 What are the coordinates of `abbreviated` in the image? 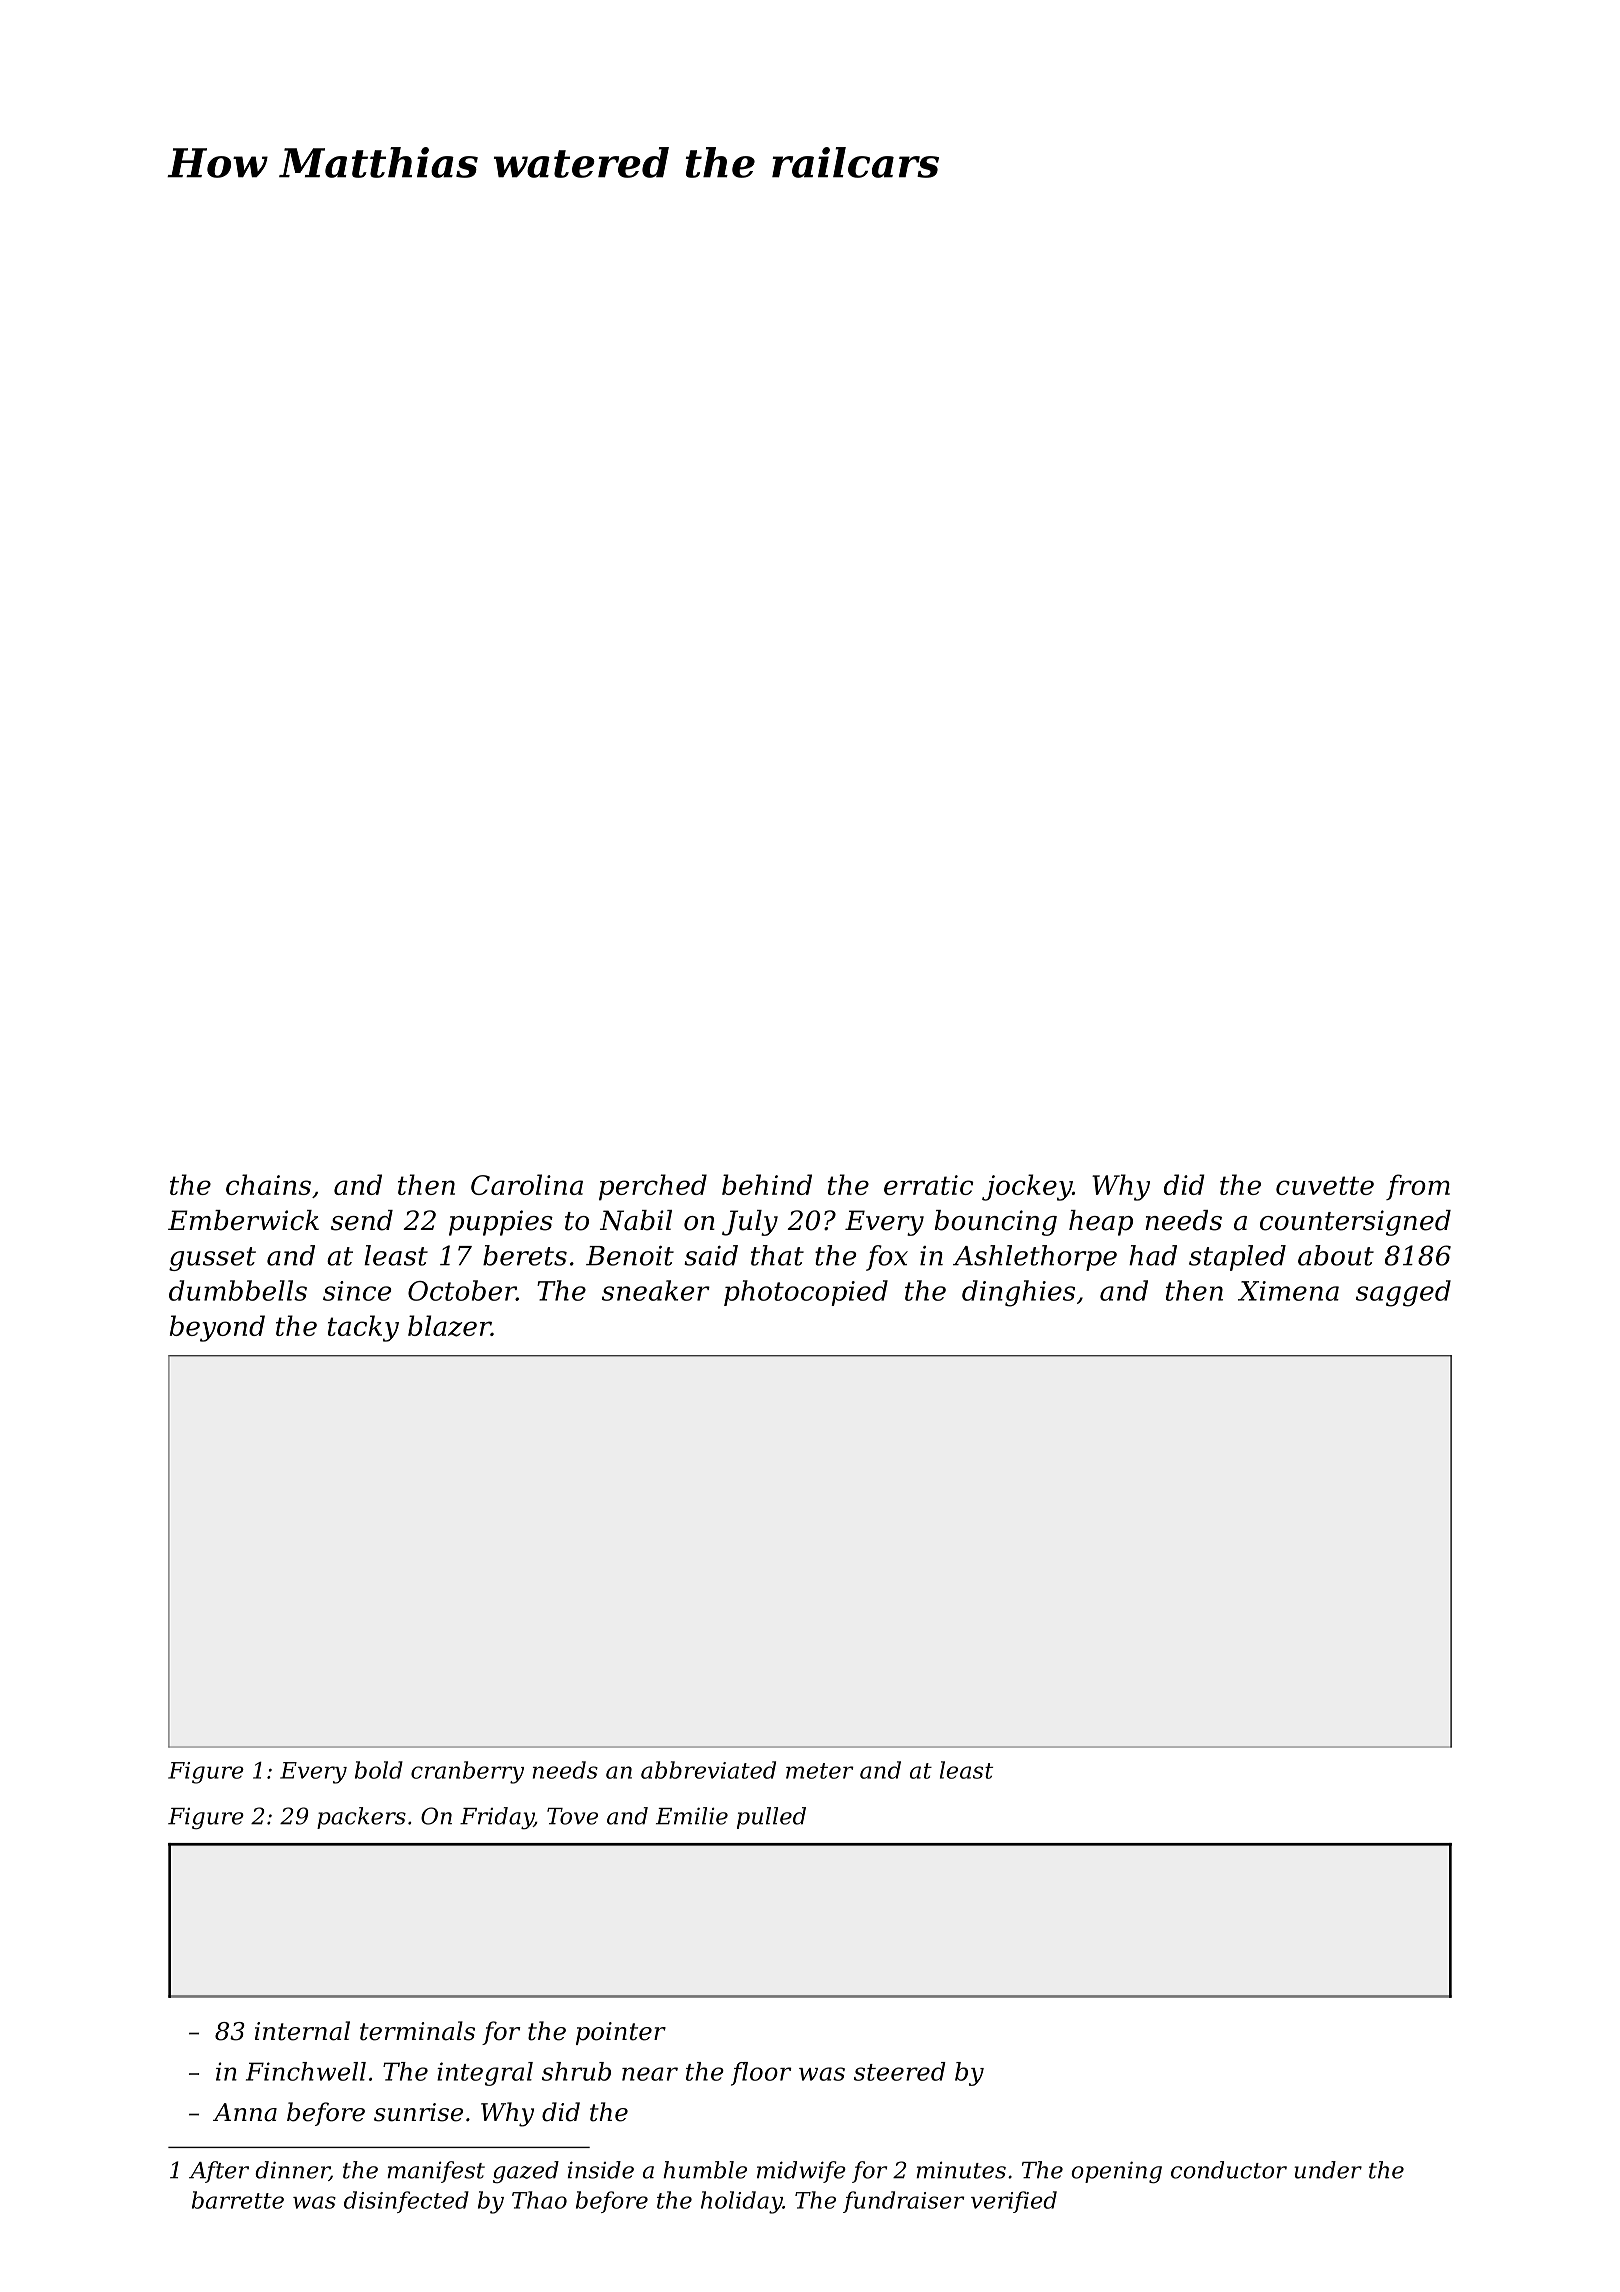 It's located at (708, 1770).
